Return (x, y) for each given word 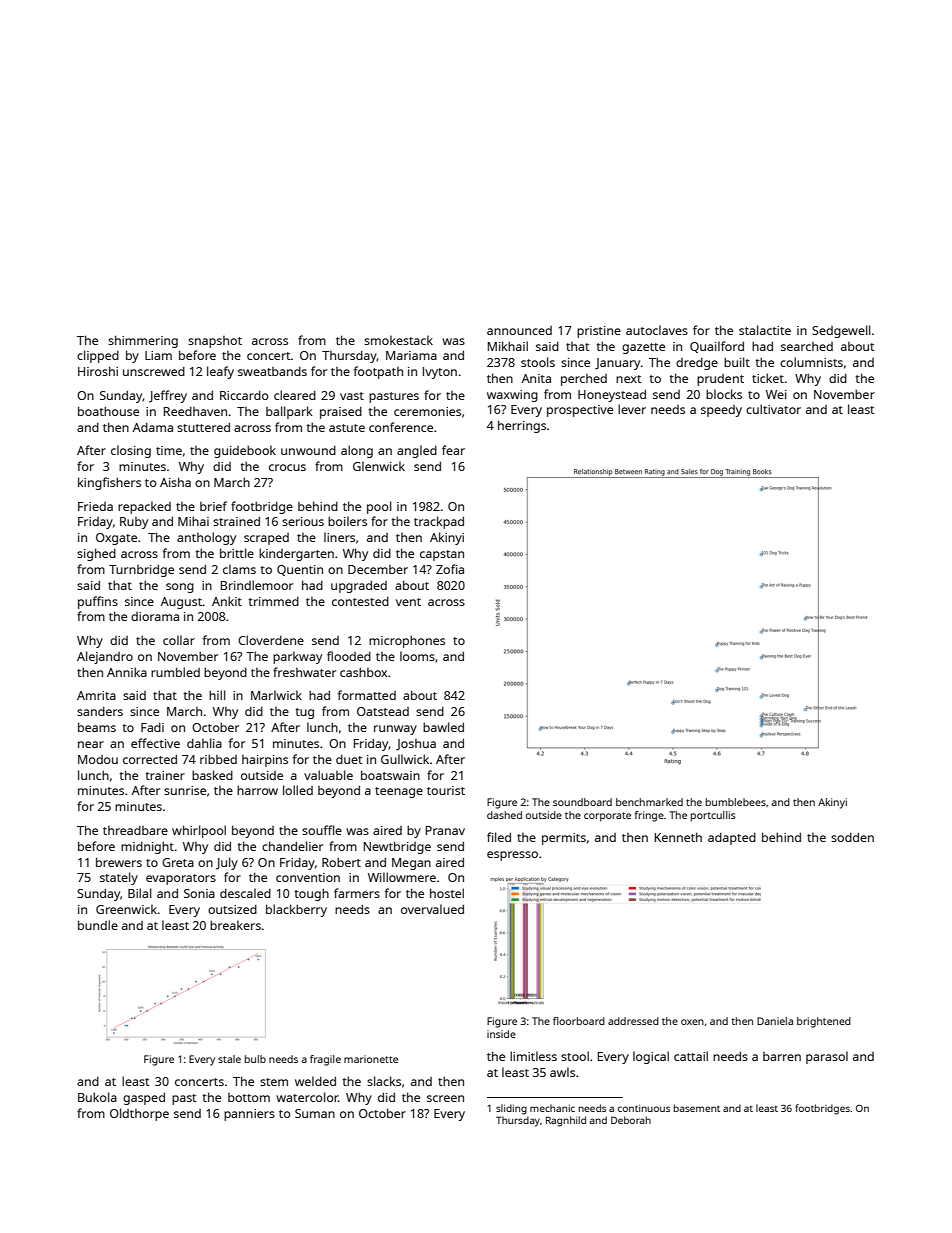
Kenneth (678, 837)
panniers (249, 1115)
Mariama (411, 355)
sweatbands (272, 371)
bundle (98, 925)
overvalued (432, 909)
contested (360, 601)
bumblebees (736, 802)
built (737, 362)
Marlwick (276, 695)
